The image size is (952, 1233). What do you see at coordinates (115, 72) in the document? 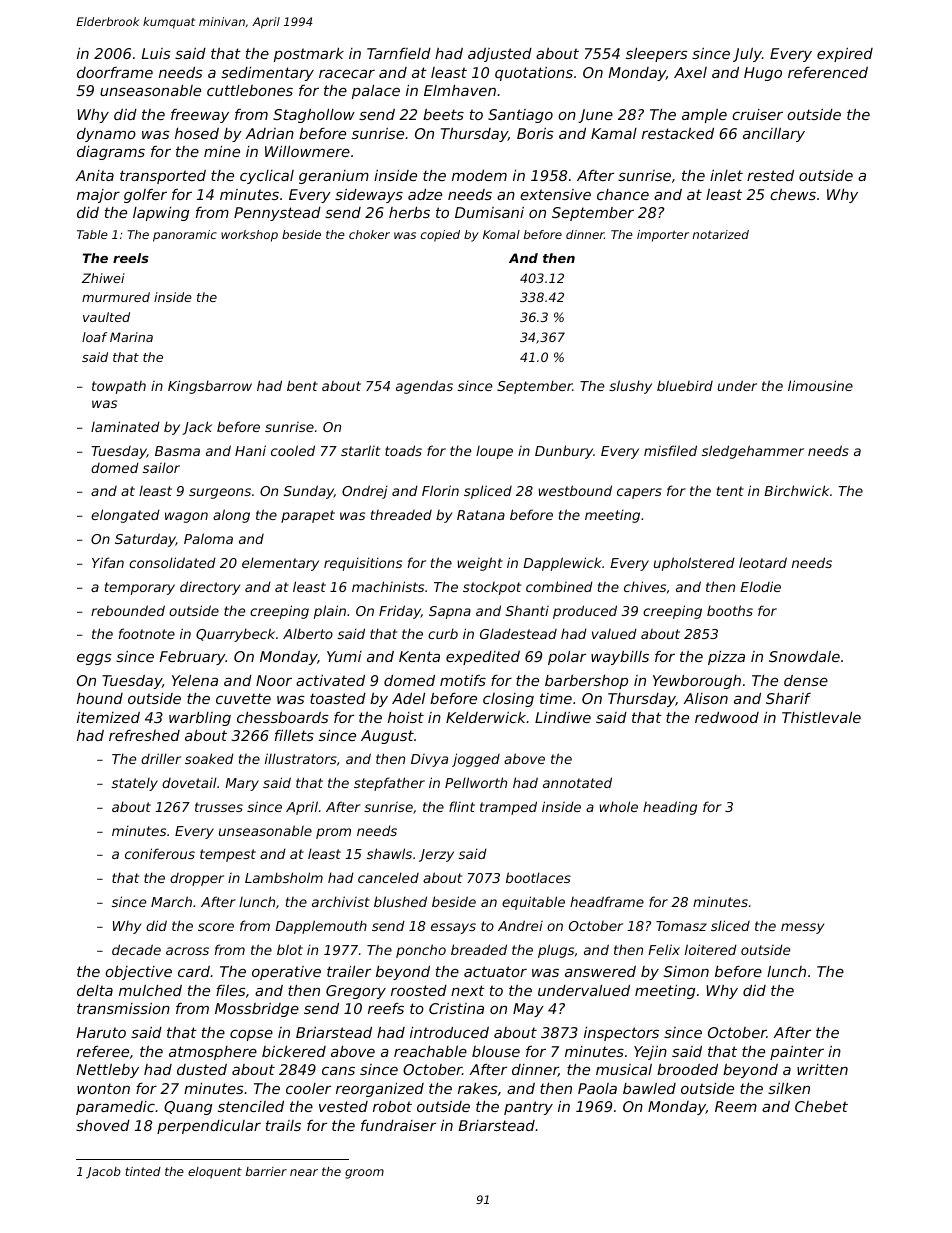
I see `doorframe` at bounding box center [115, 72].
